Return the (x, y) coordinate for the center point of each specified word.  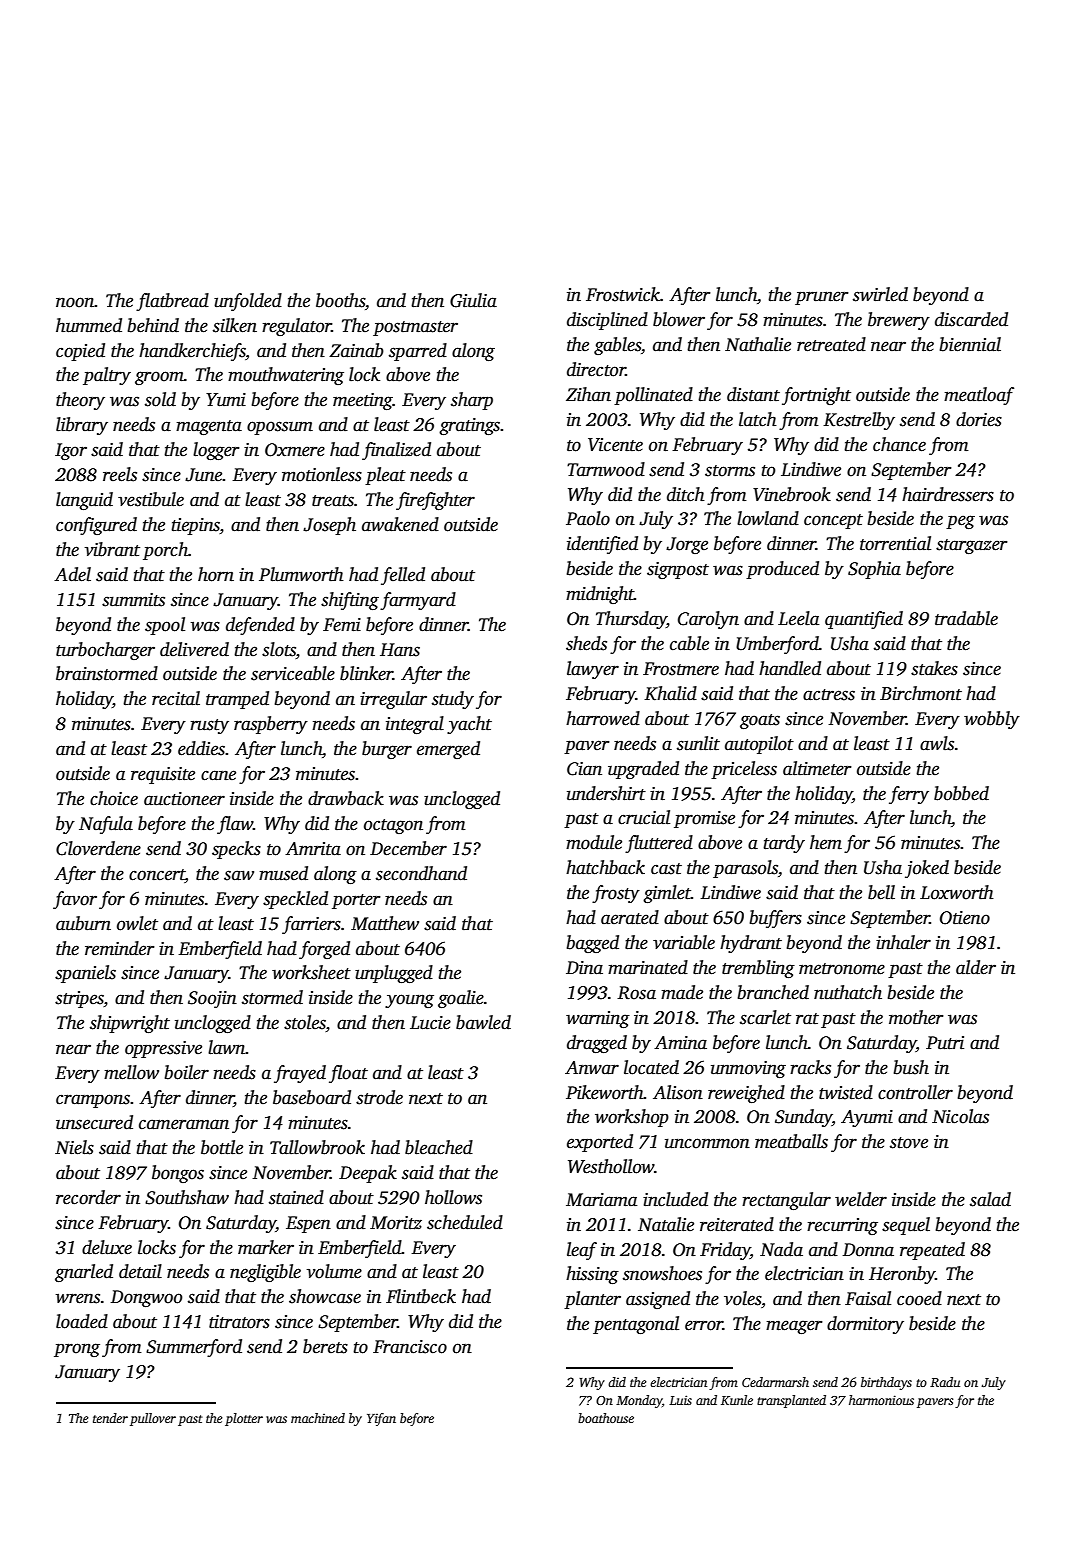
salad (990, 1199)
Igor (71, 451)
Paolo (588, 518)
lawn (227, 1047)
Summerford (194, 1348)
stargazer (972, 546)
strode (379, 1097)
